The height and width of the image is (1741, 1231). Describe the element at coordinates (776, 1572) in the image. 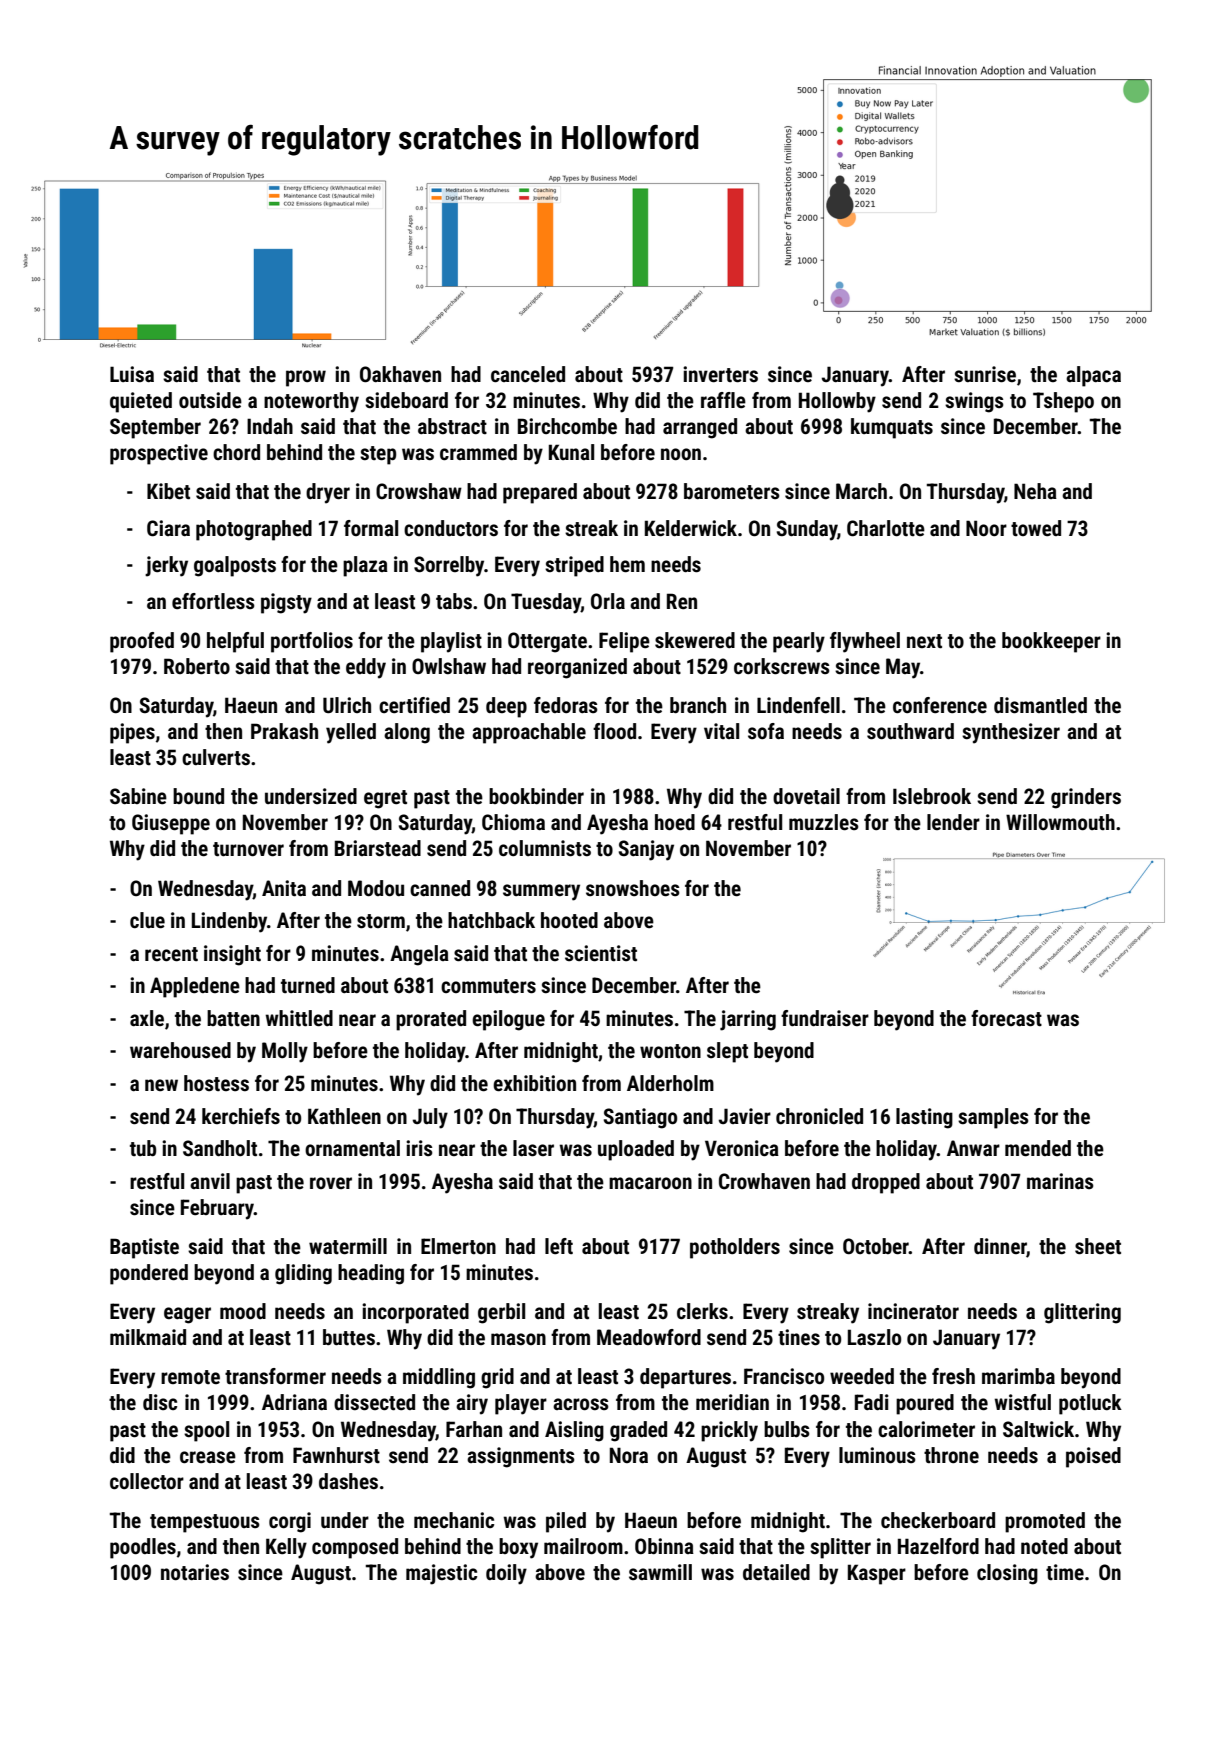

I see `detailed` at that location.
